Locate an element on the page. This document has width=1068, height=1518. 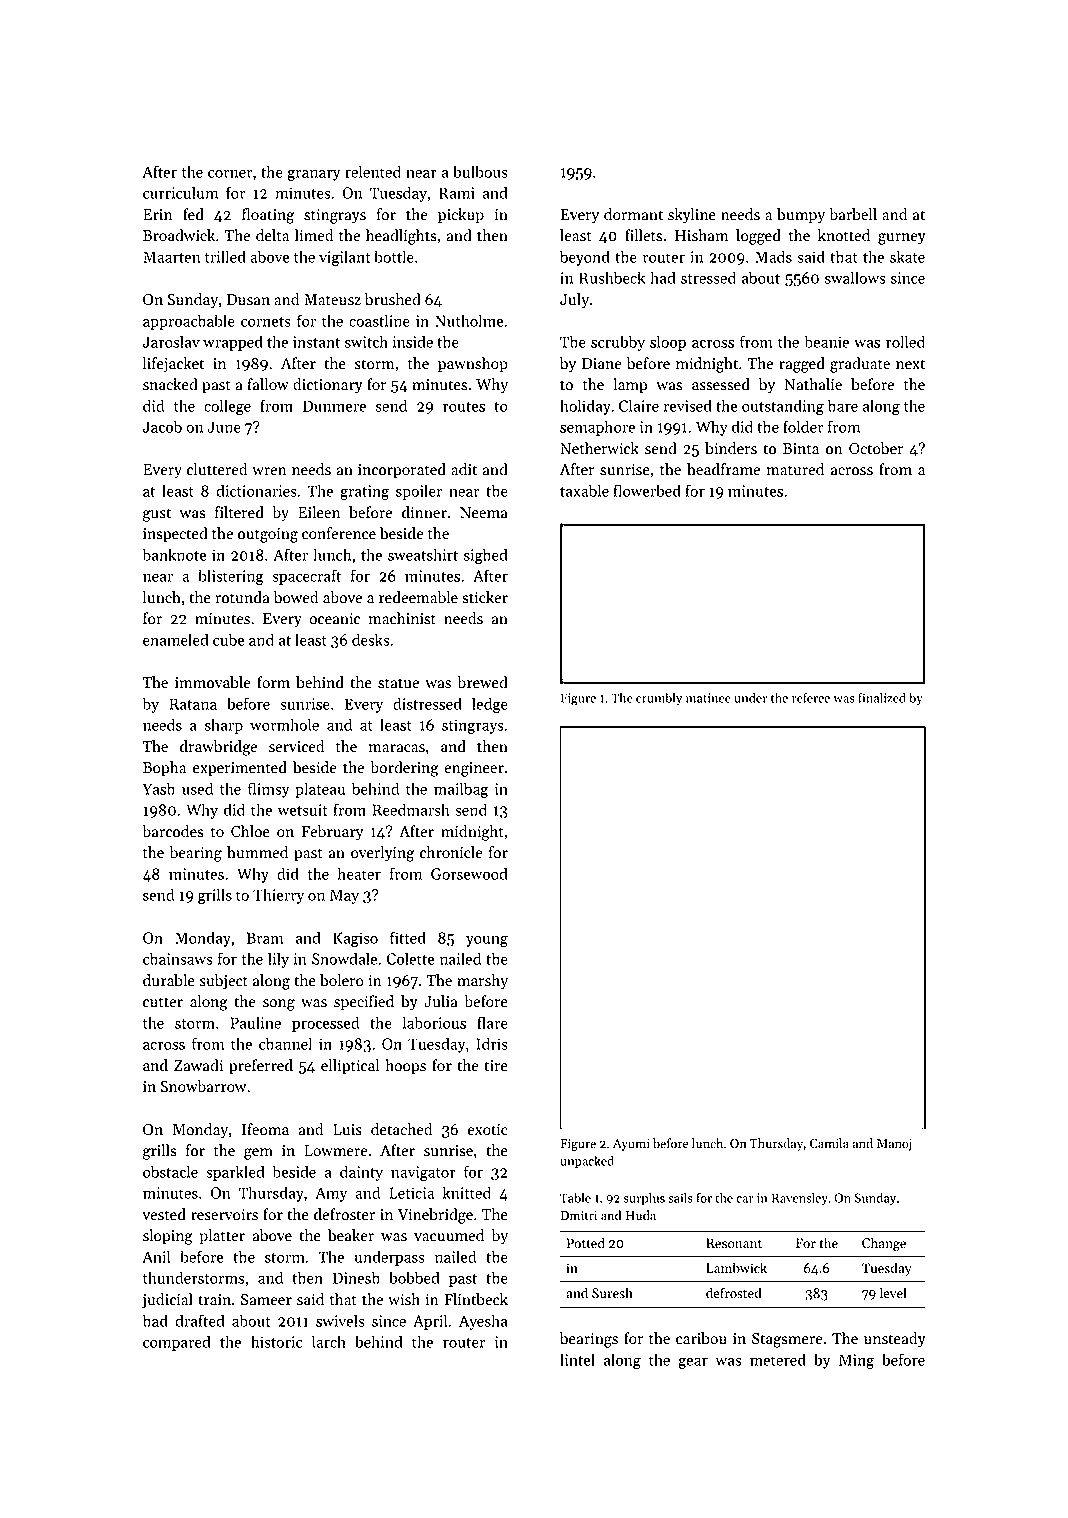
mailbag is located at coordinates (461, 790).
